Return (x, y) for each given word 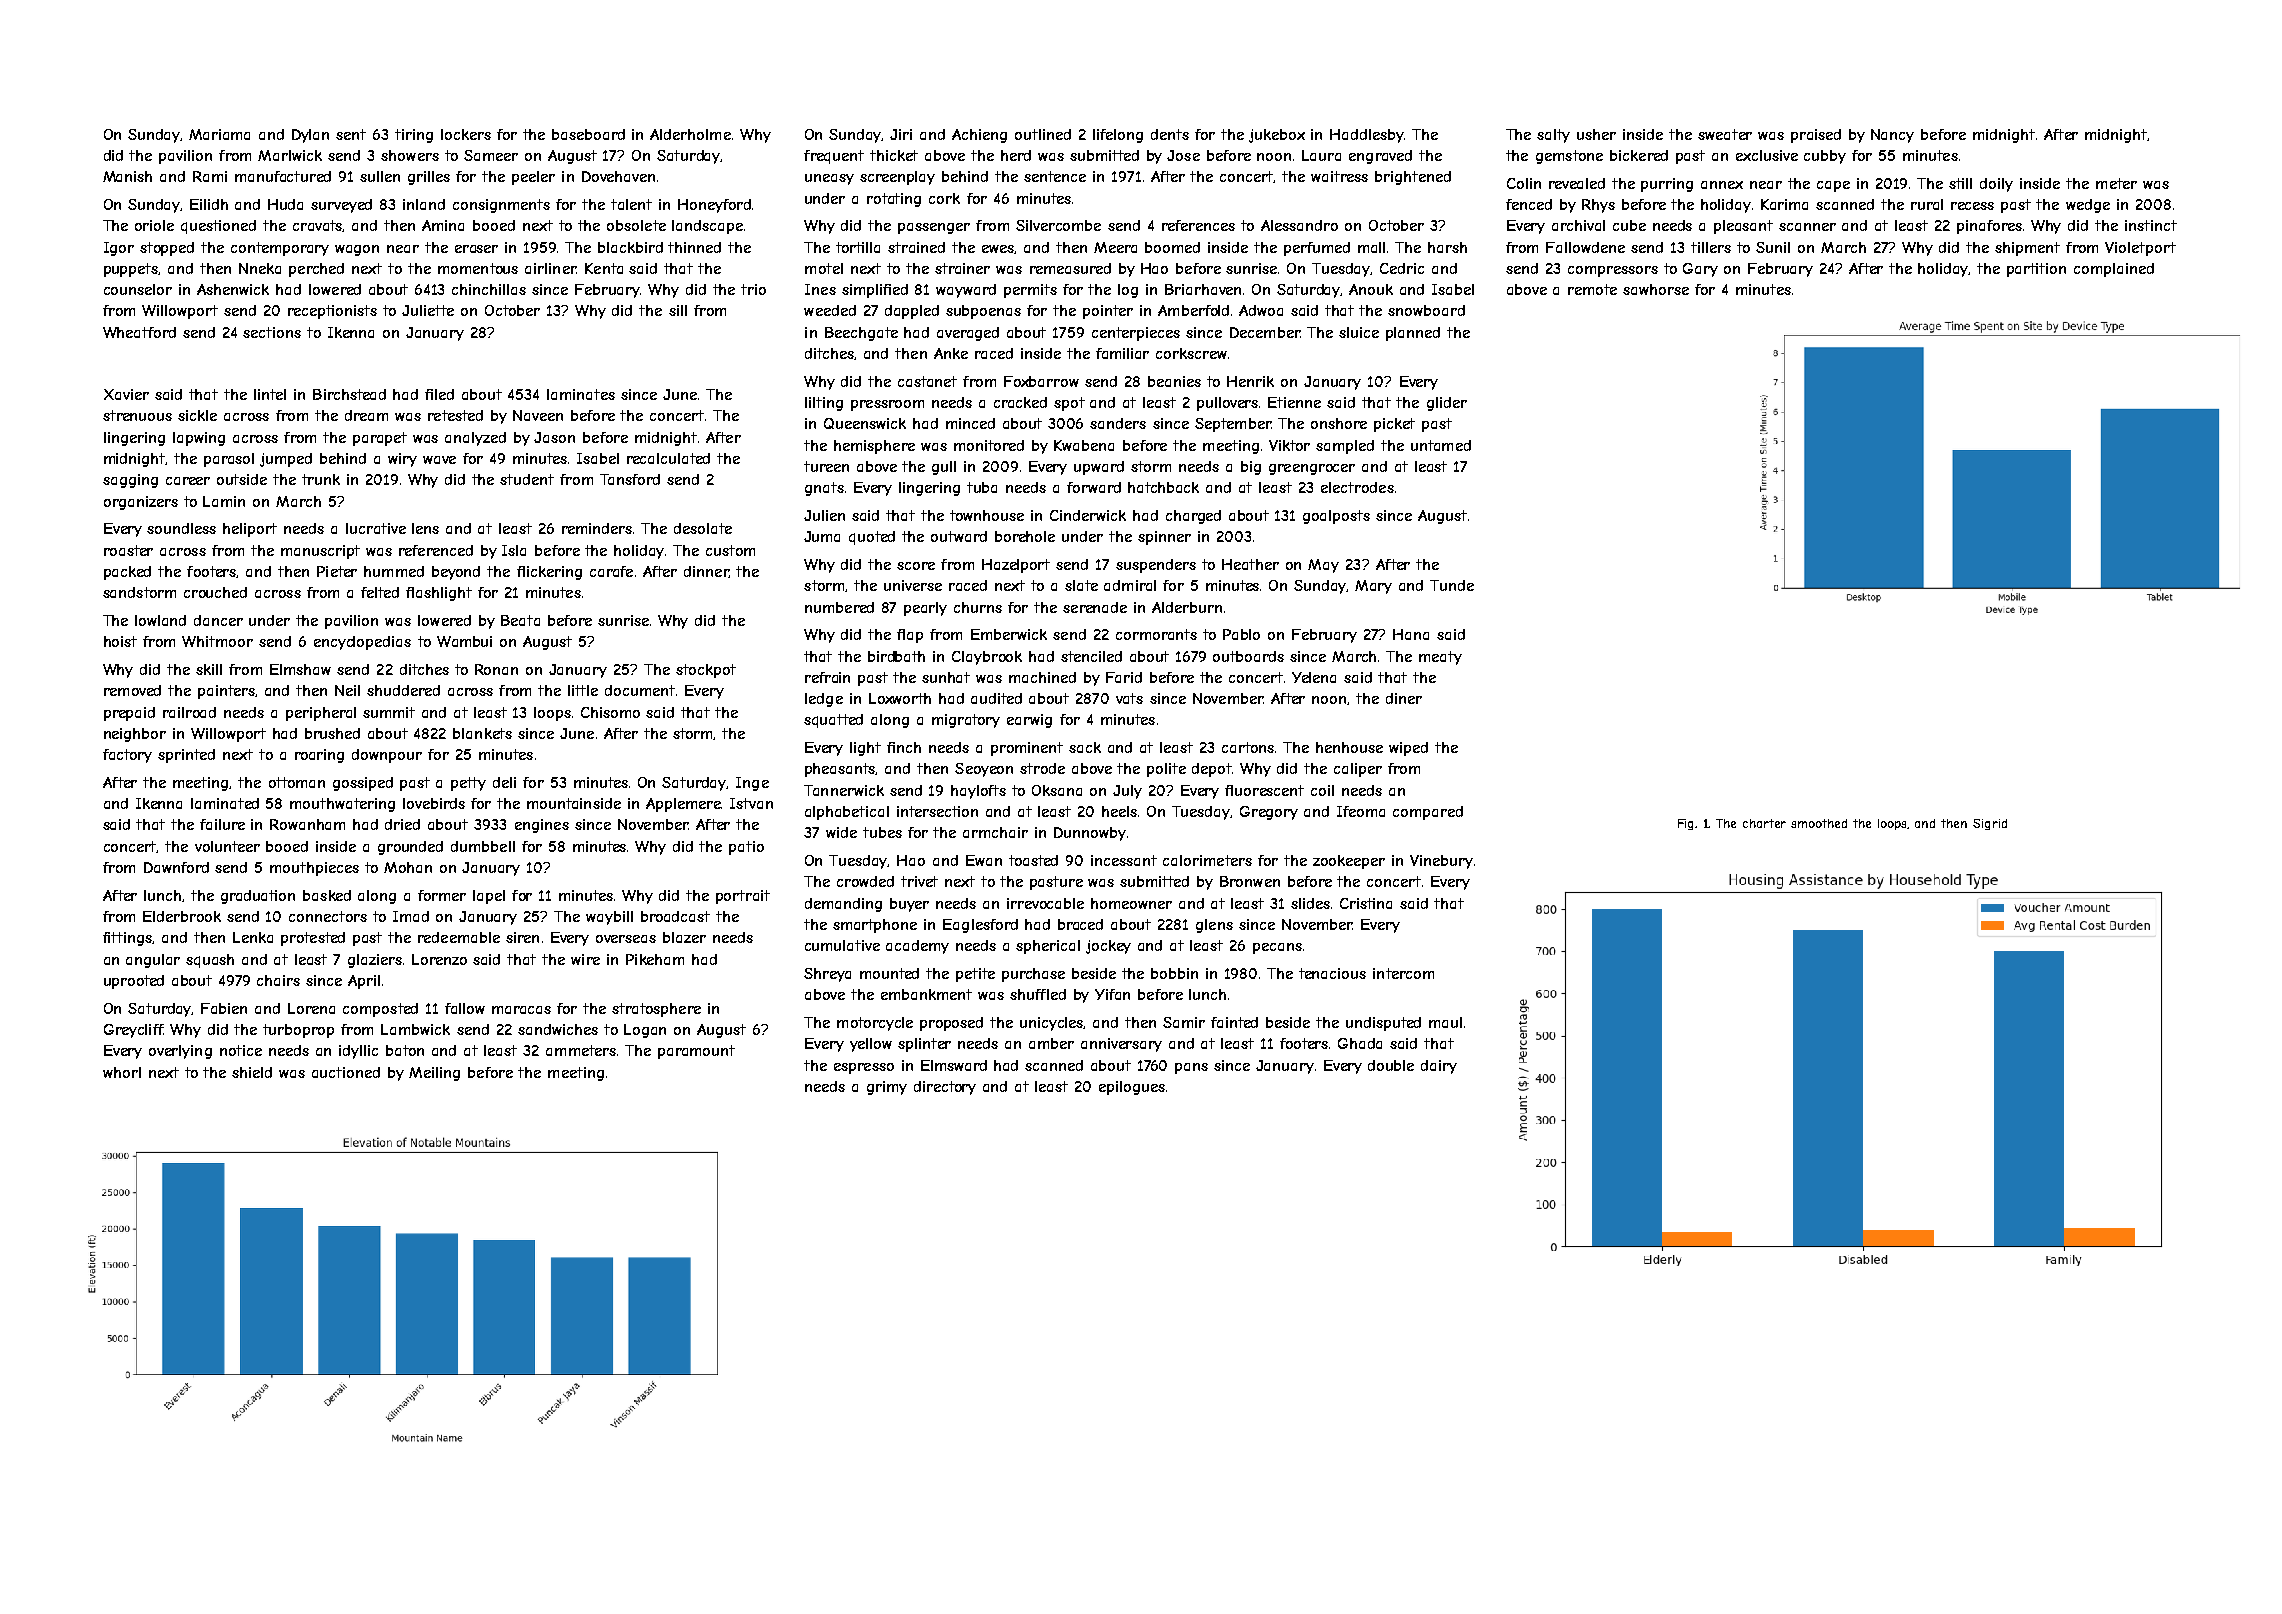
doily (1996, 185)
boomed (1172, 247)
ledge (824, 700)
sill (678, 310)
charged (1193, 517)
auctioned (346, 1072)
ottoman (297, 782)
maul (1445, 1022)
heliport (250, 530)
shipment (2027, 249)
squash (210, 961)
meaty (1440, 658)
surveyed (341, 206)
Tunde (1452, 585)
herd (1016, 155)
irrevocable (1045, 903)
